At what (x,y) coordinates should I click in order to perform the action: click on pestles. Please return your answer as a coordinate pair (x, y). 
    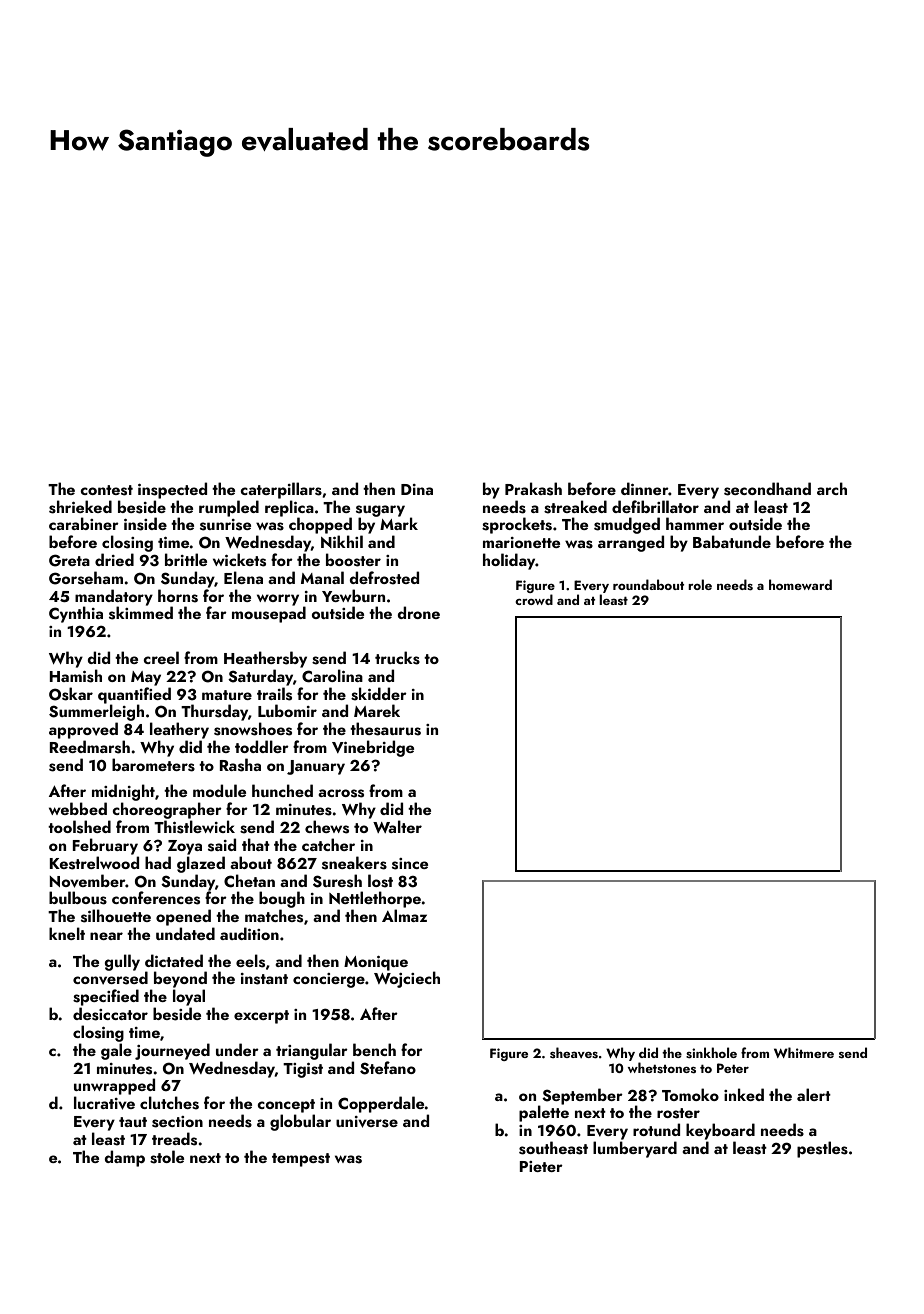
    Looking at the image, I should click on (822, 1149).
